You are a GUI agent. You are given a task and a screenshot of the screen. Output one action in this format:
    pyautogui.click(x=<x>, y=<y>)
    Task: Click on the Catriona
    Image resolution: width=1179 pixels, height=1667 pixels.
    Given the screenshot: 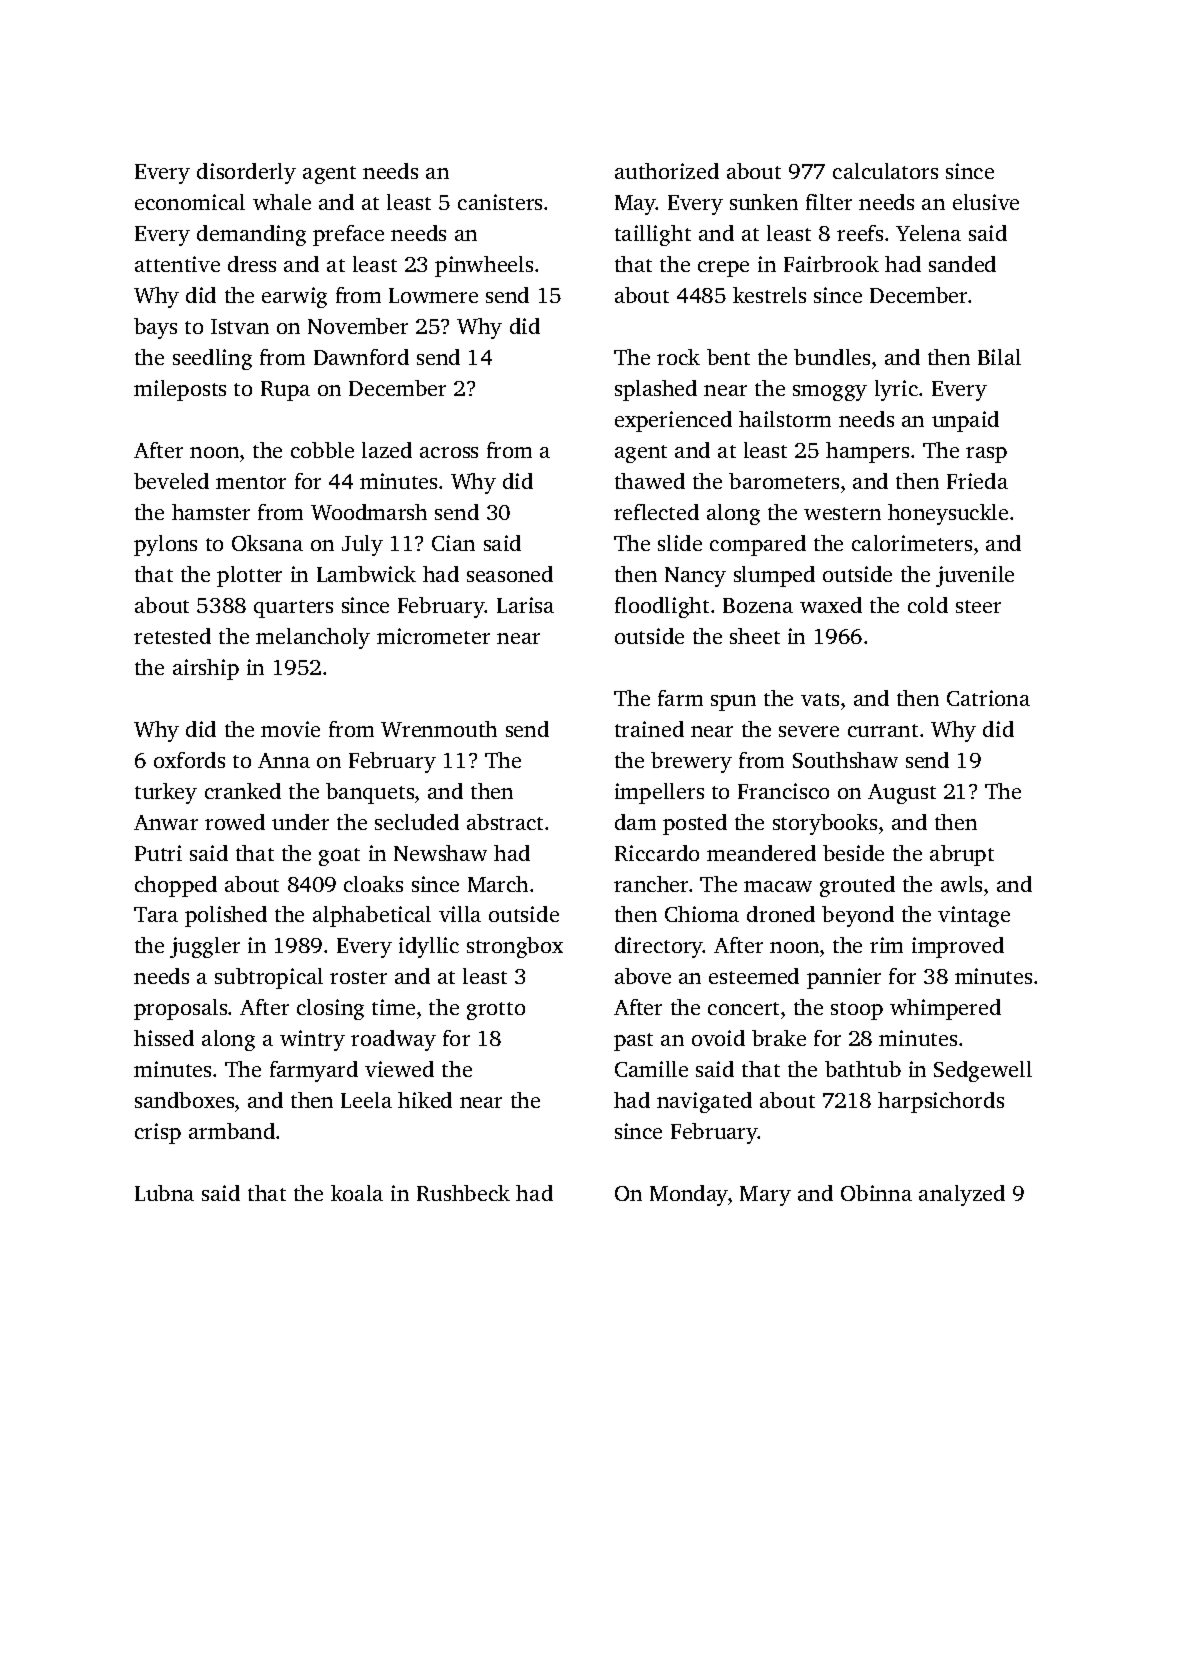 What is the action you would take?
    pyautogui.click(x=988, y=698)
